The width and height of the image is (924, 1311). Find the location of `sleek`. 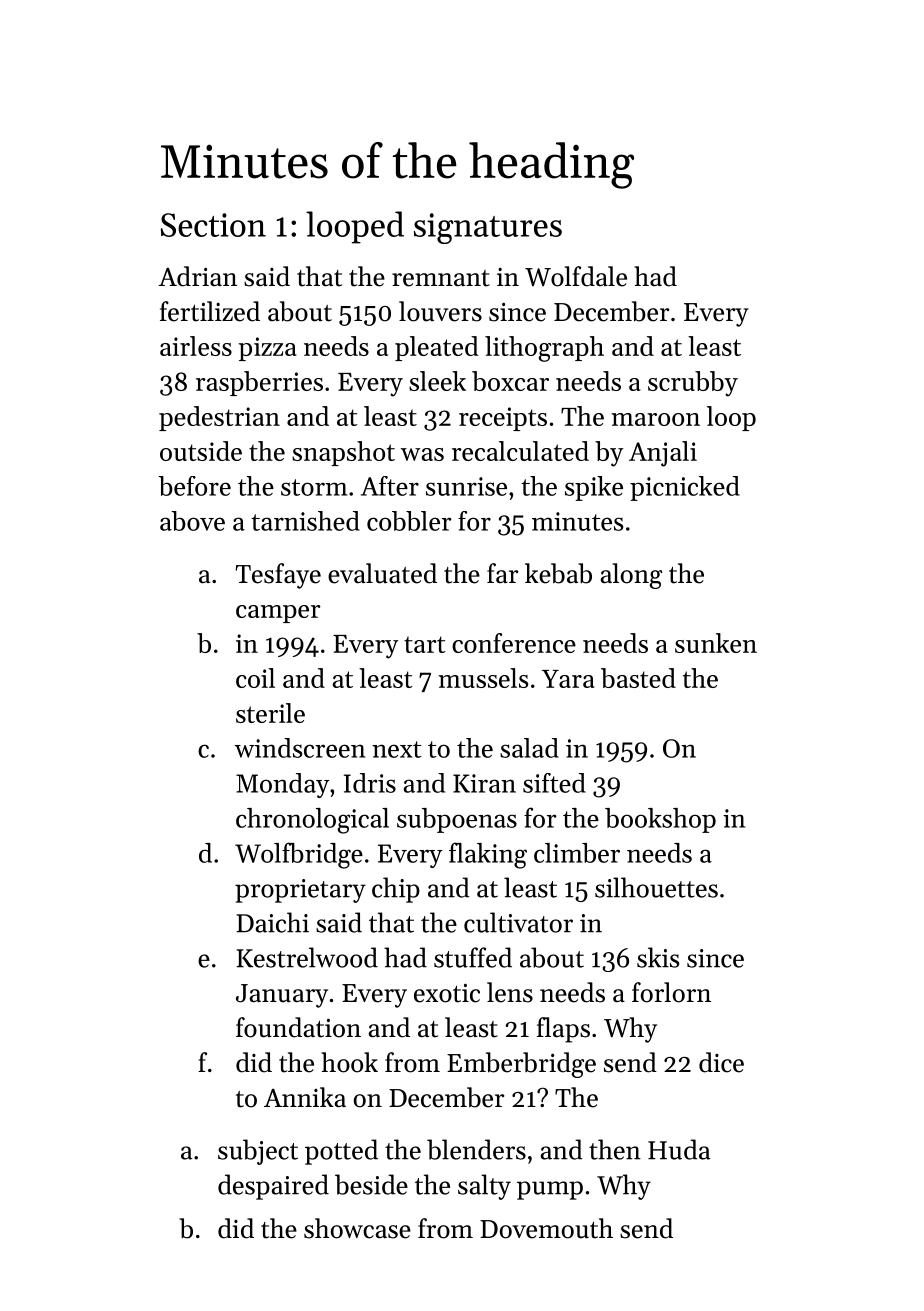

sleek is located at coordinates (437, 381).
